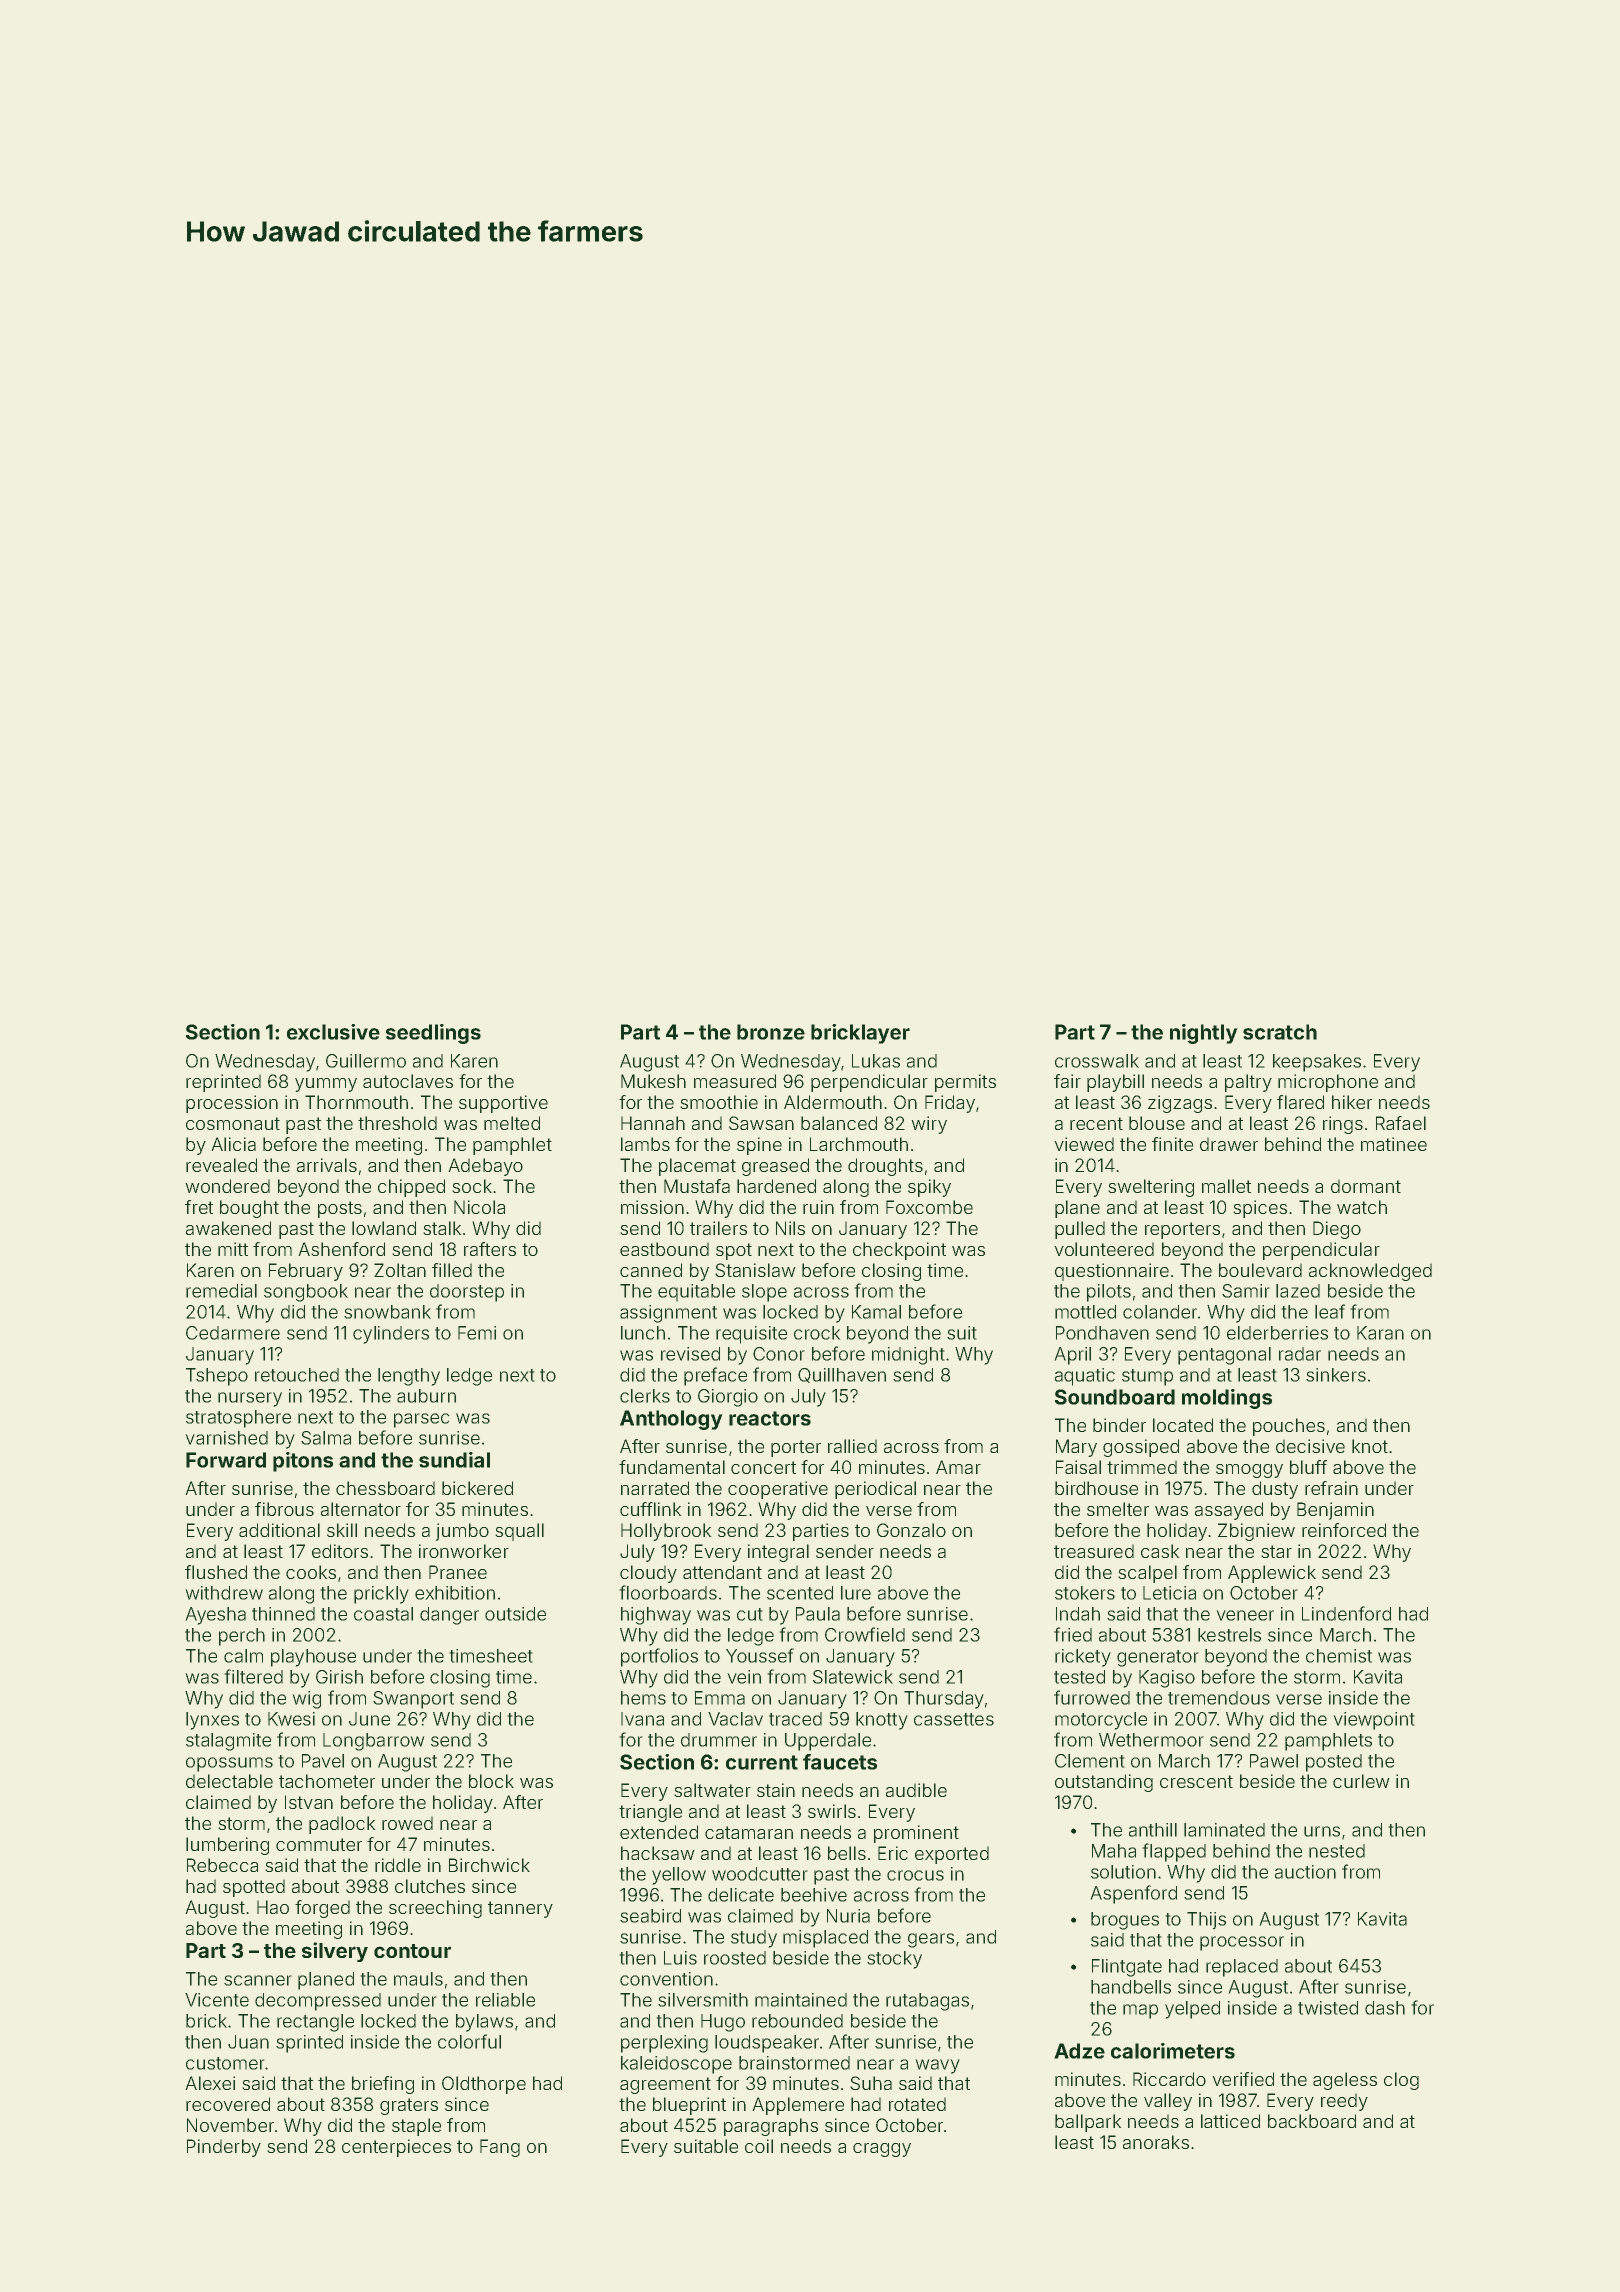 The height and width of the image is (2292, 1620). What do you see at coordinates (1280, 1032) in the image?
I see `scratch` at bounding box center [1280, 1032].
